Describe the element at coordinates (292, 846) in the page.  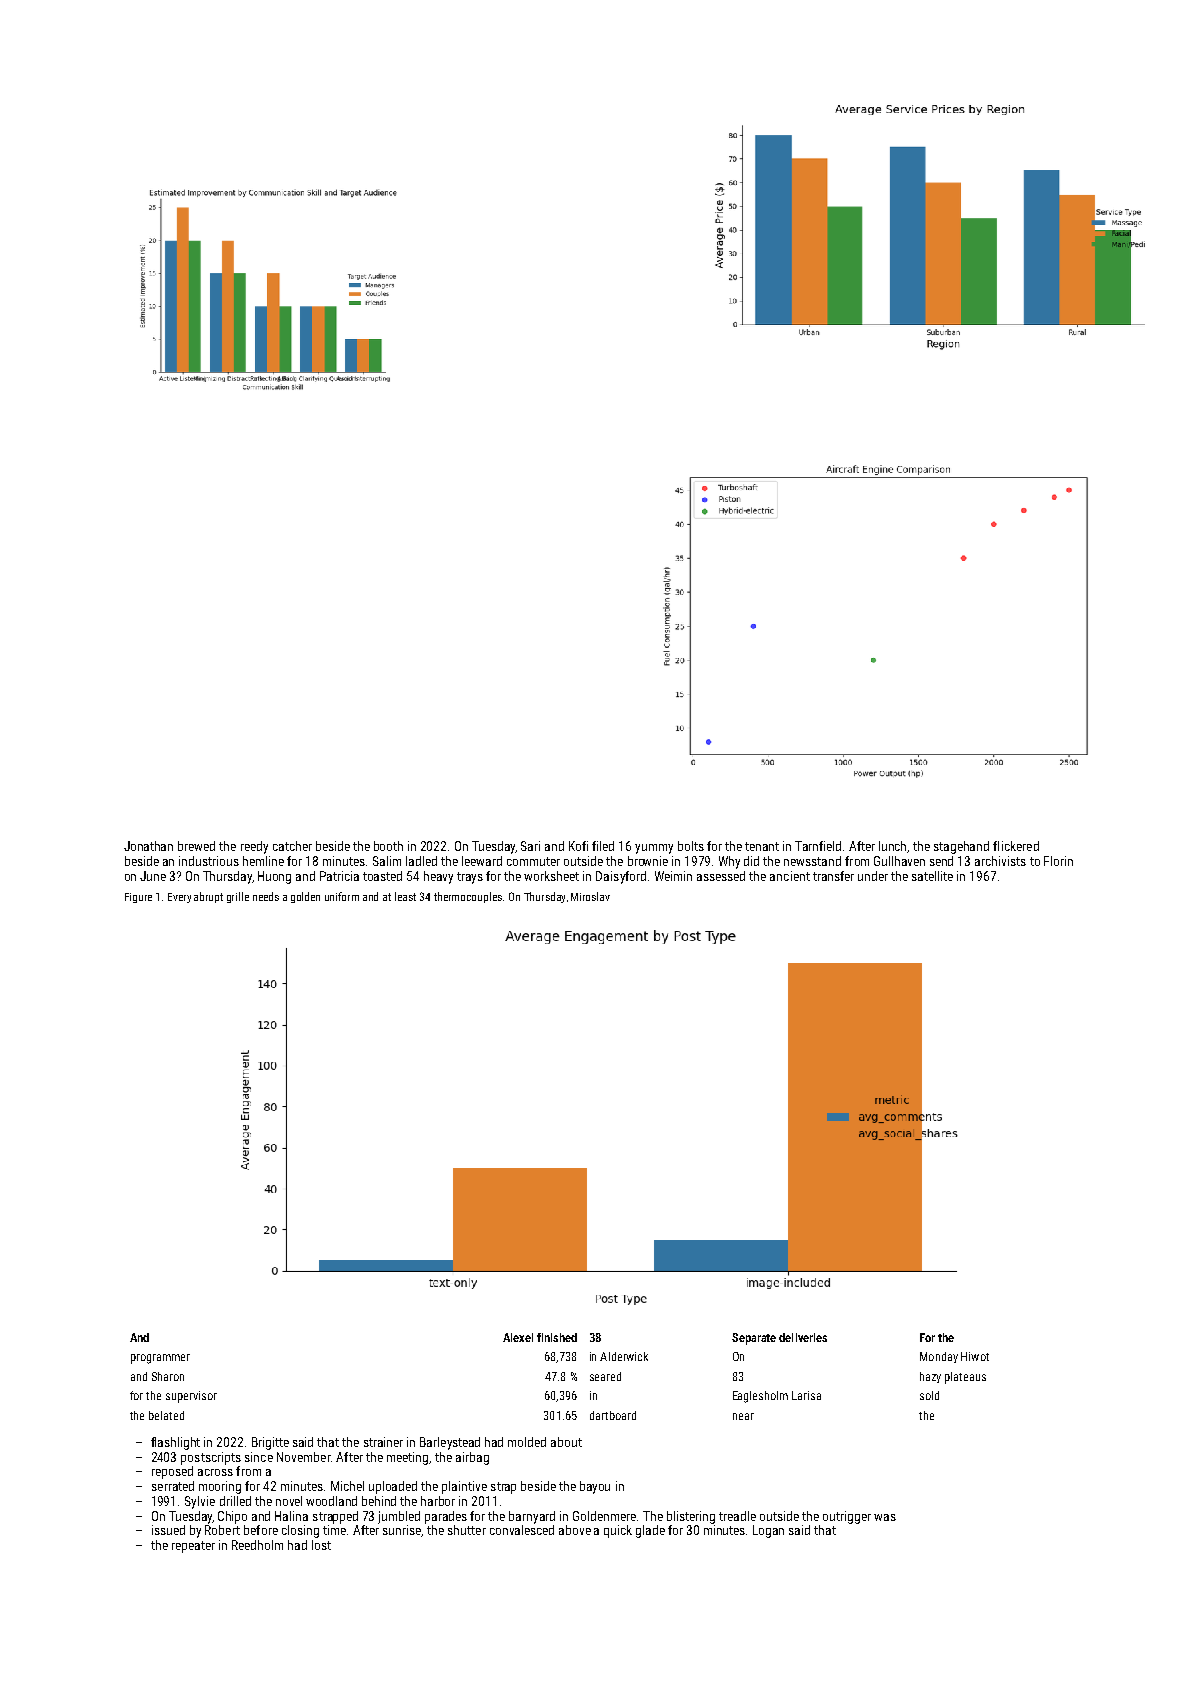
I see `catcher` at that location.
